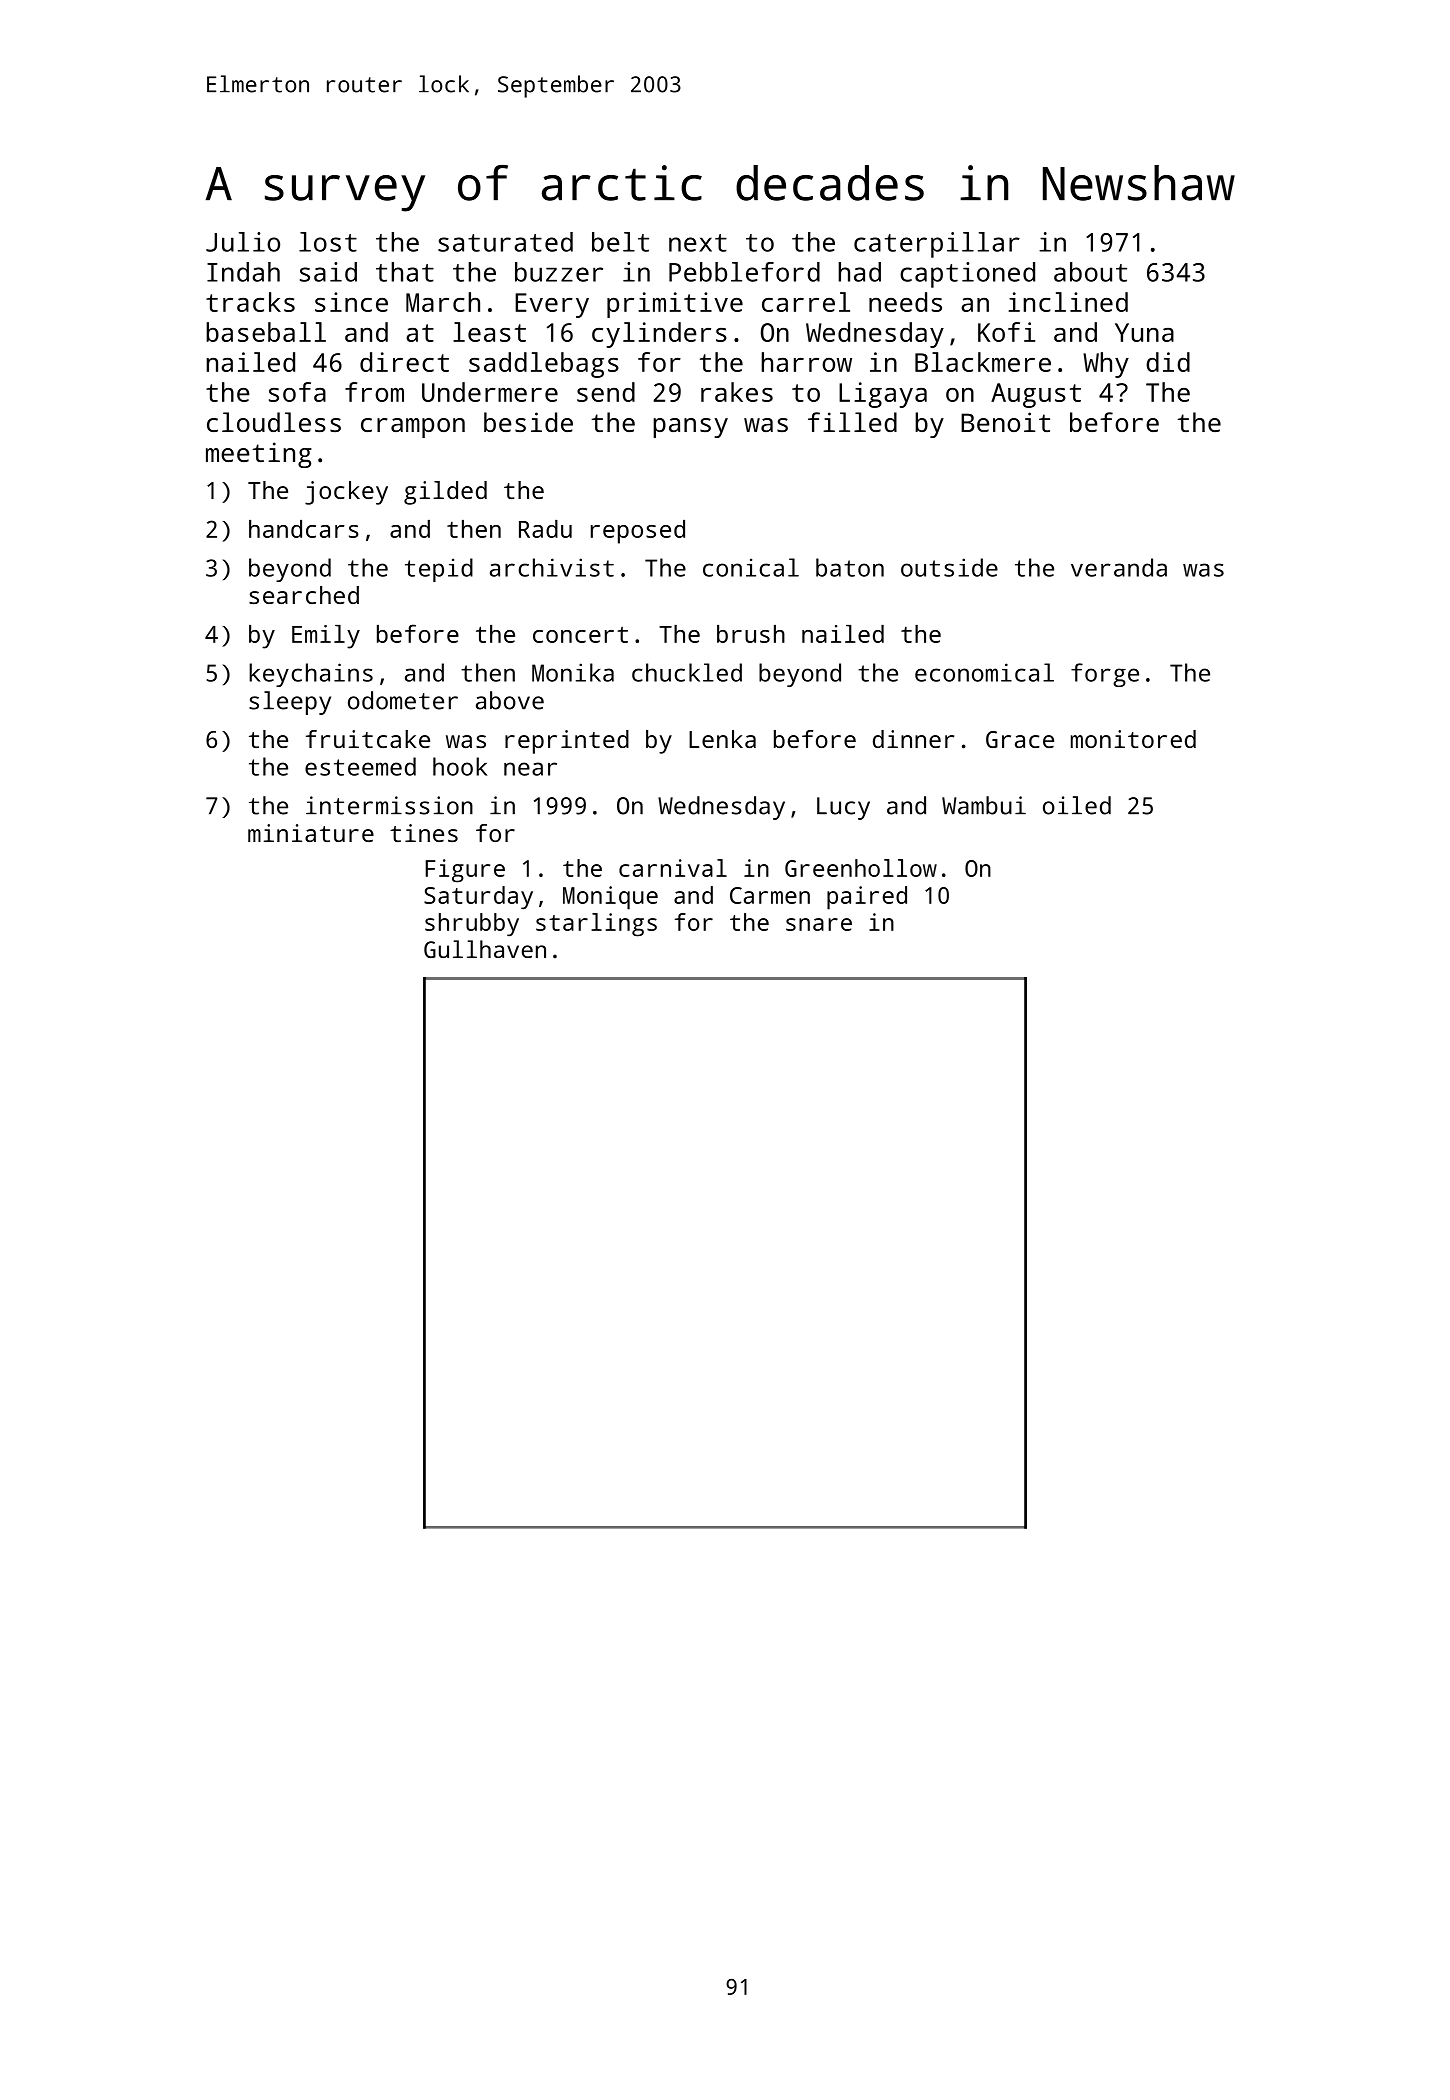  I want to click on snare, so click(819, 924).
